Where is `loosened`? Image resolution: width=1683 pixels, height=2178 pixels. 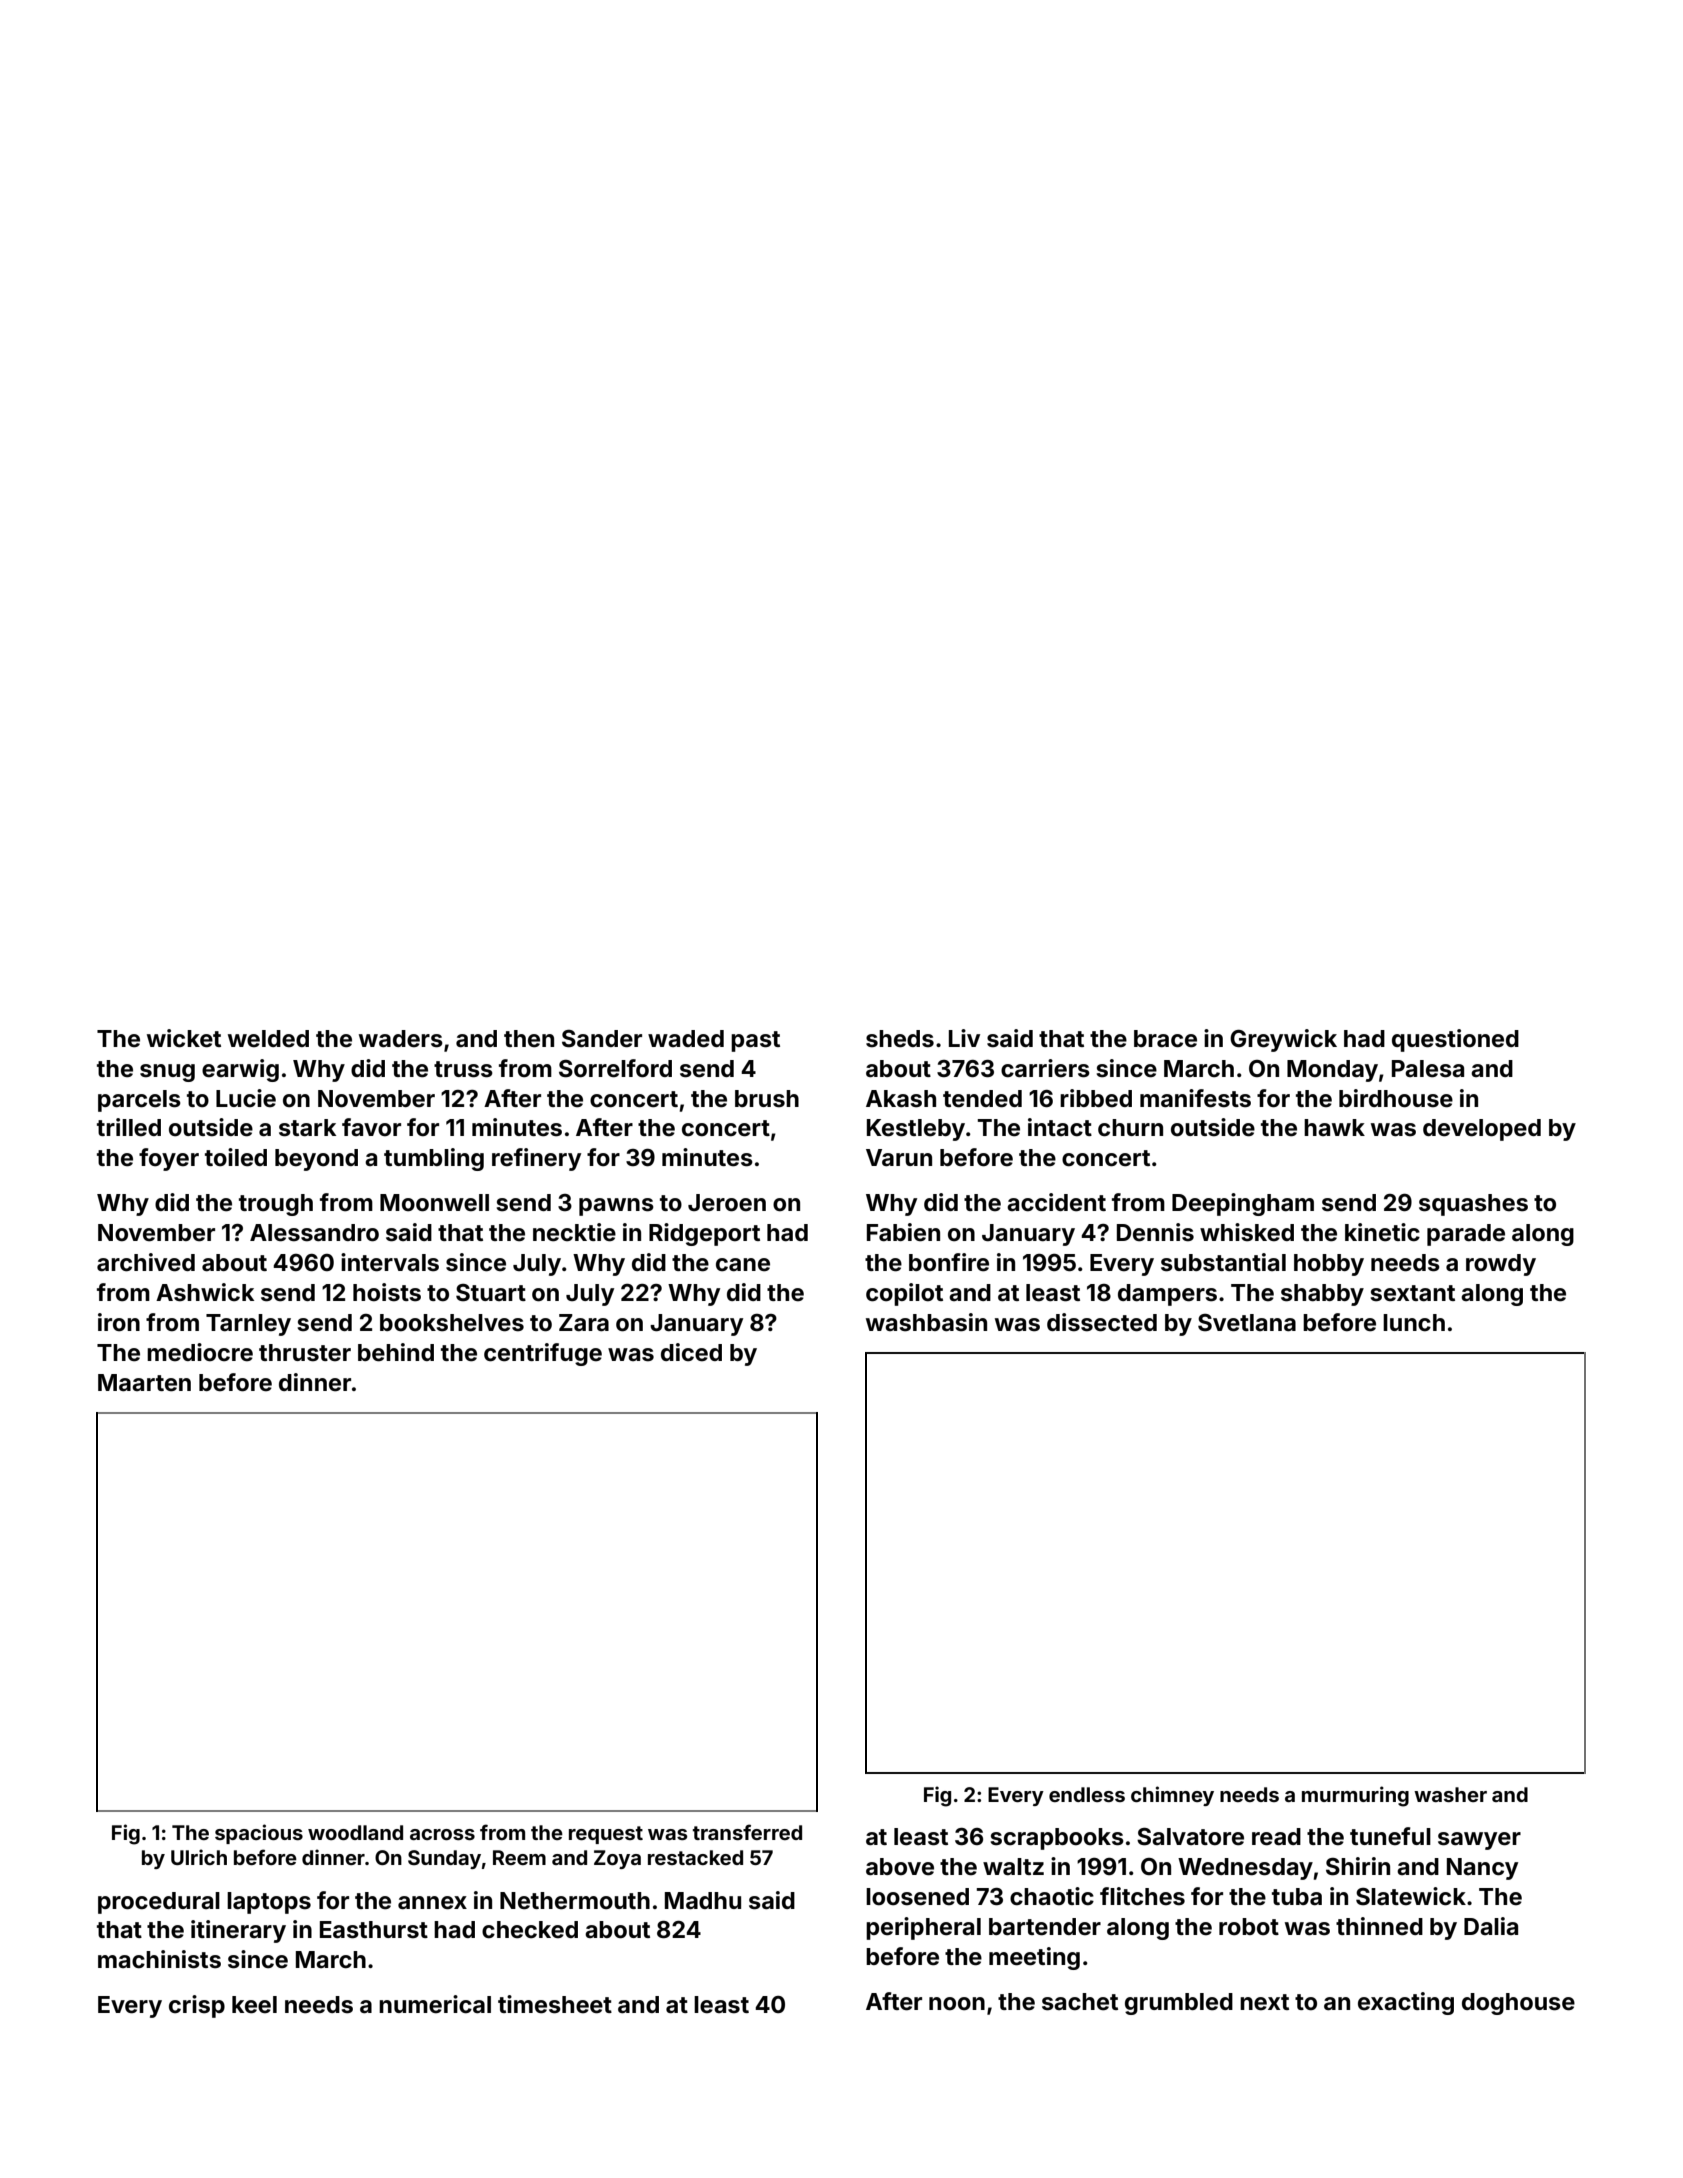 loosened is located at coordinates (917, 1897).
